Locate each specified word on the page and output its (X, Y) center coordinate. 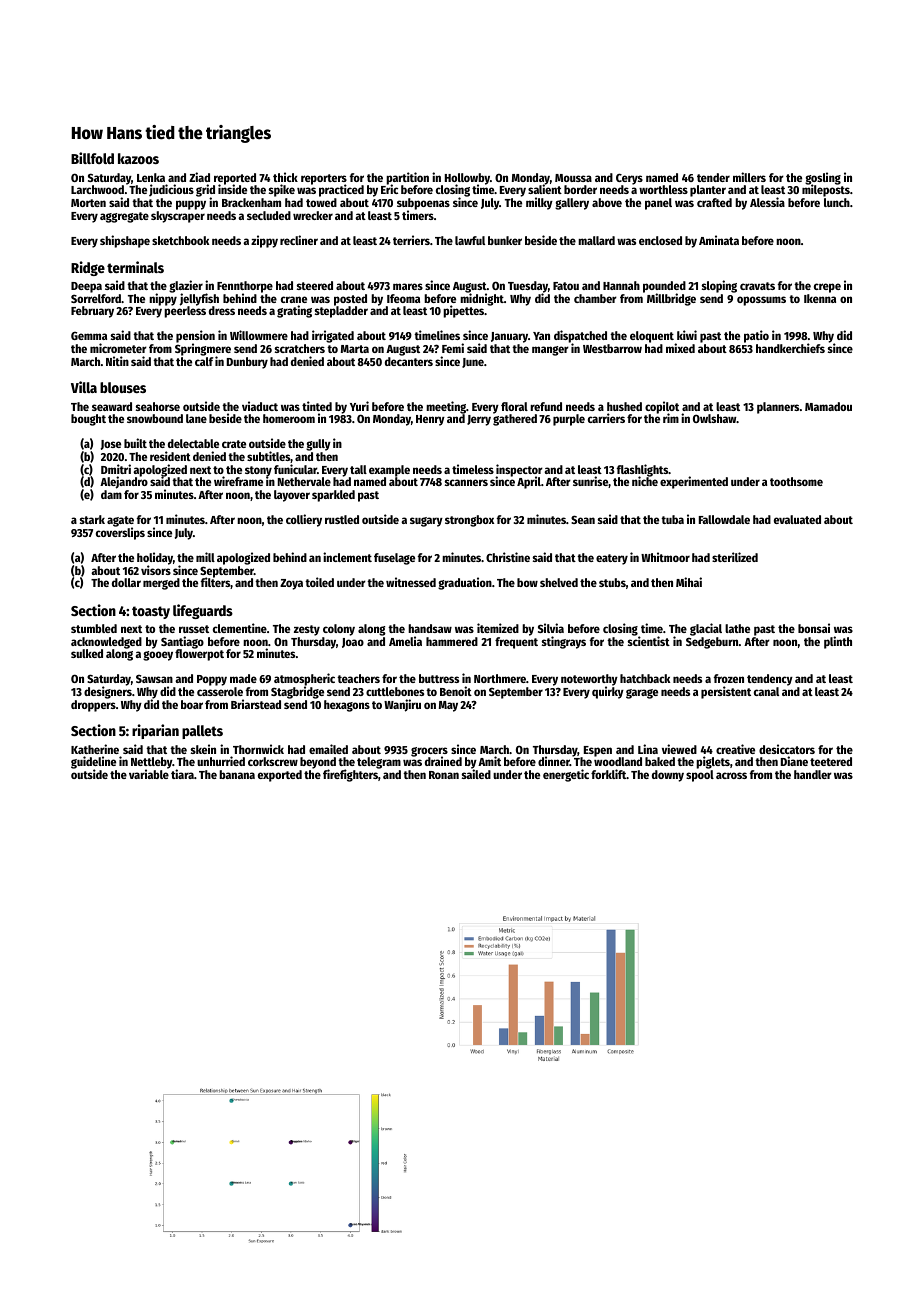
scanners (466, 482)
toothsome (796, 481)
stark (92, 519)
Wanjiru (402, 705)
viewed (679, 749)
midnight (482, 299)
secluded (269, 215)
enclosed (660, 240)
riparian (155, 731)
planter (708, 191)
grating (294, 311)
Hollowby (467, 179)
